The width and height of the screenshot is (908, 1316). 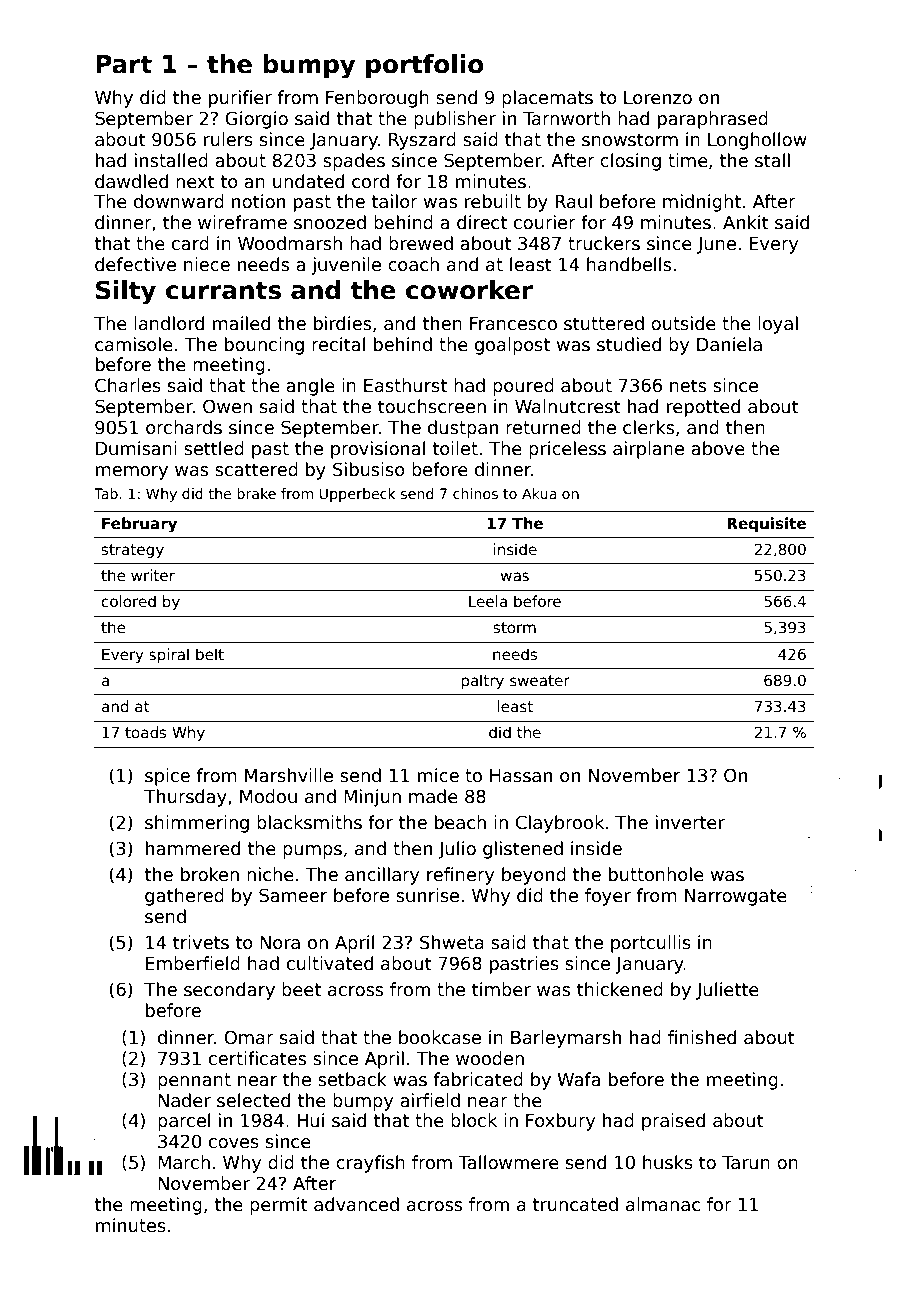 What do you see at coordinates (540, 680) in the screenshot?
I see `sweater` at bounding box center [540, 680].
